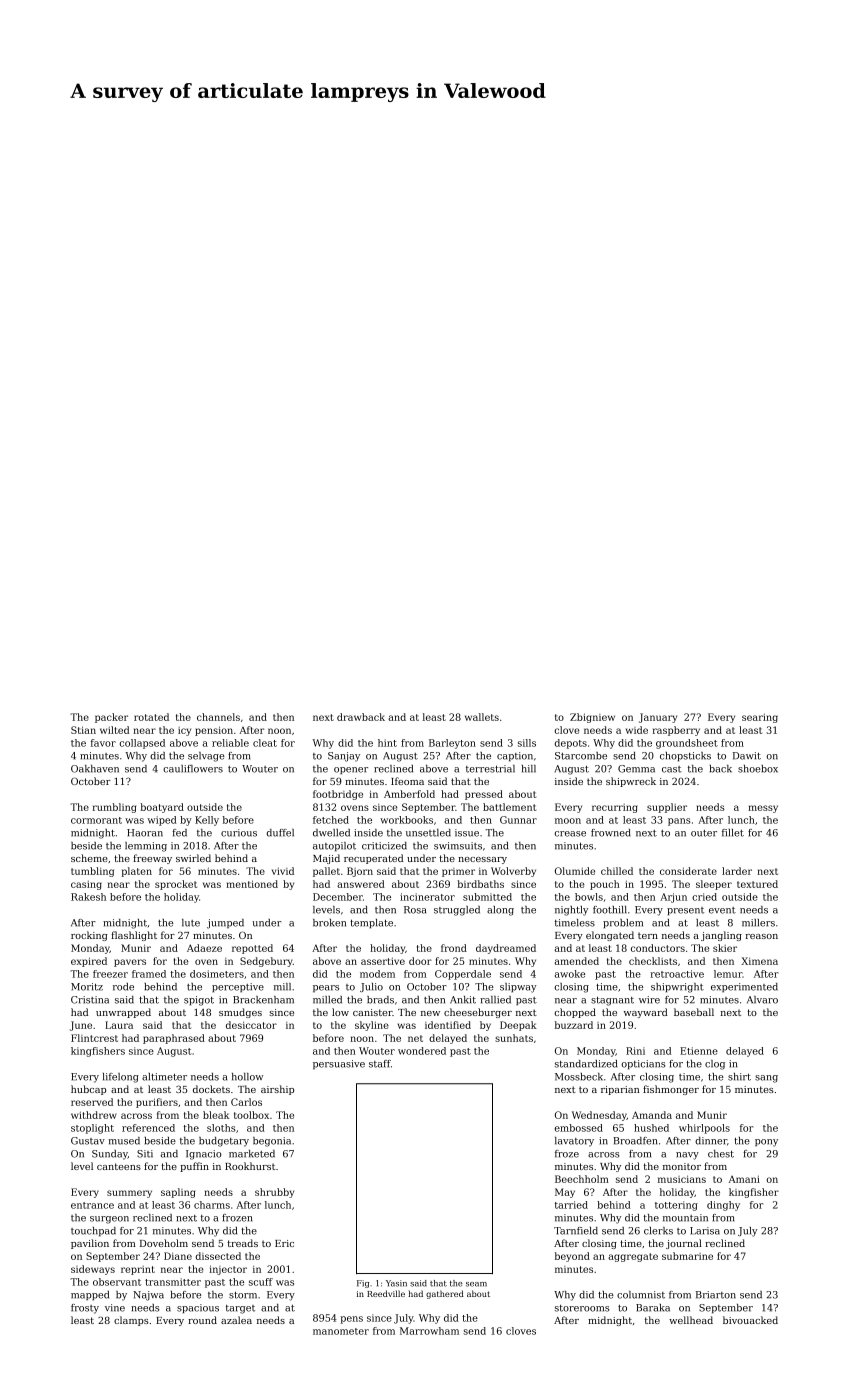  What do you see at coordinates (581, 756) in the screenshot?
I see `Starcombe` at bounding box center [581, 756].
